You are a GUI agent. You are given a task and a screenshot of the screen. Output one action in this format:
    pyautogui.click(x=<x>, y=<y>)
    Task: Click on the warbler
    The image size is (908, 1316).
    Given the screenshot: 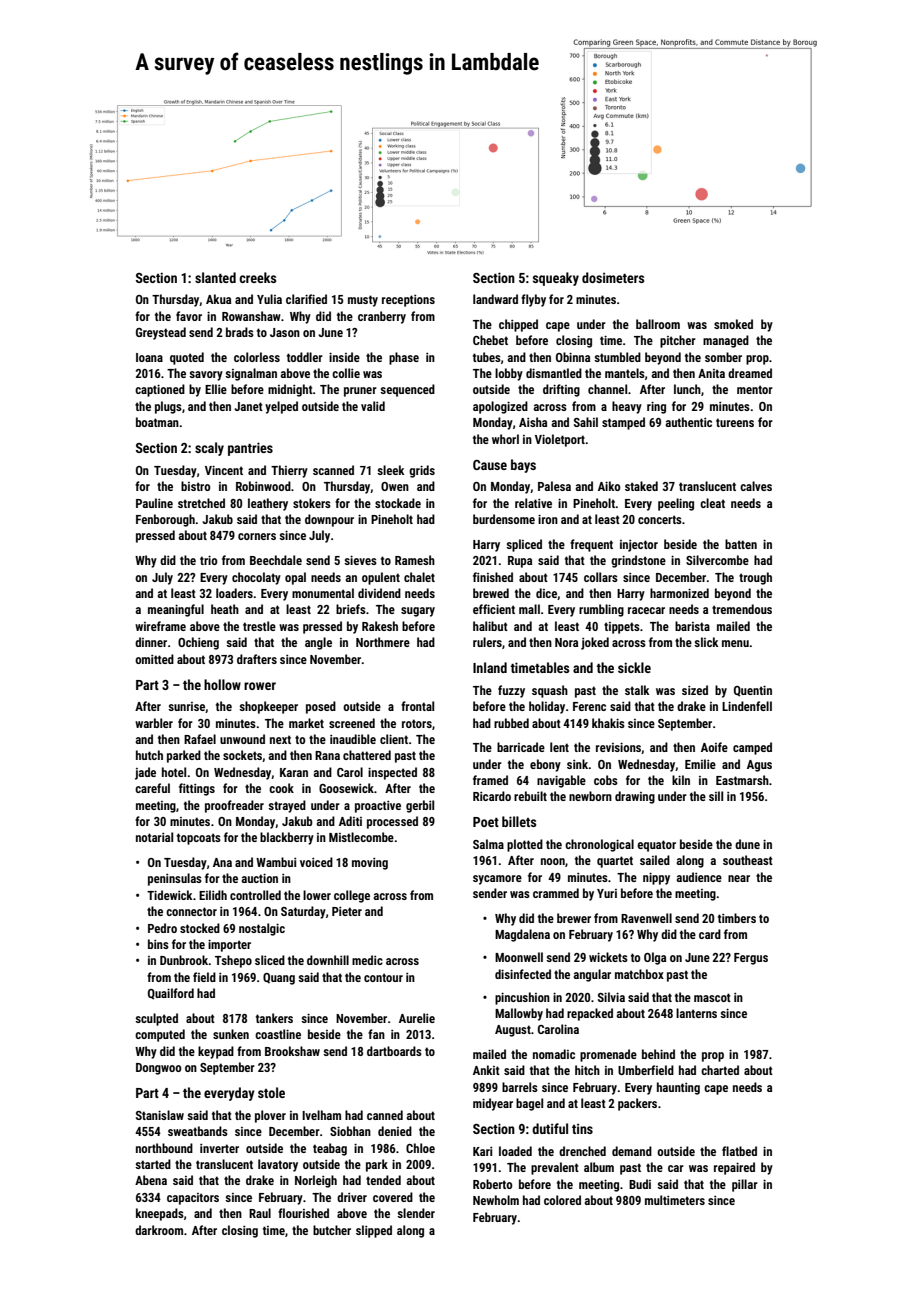 What is the action you would take?
    pyautogui.click(x=154, y=723)
